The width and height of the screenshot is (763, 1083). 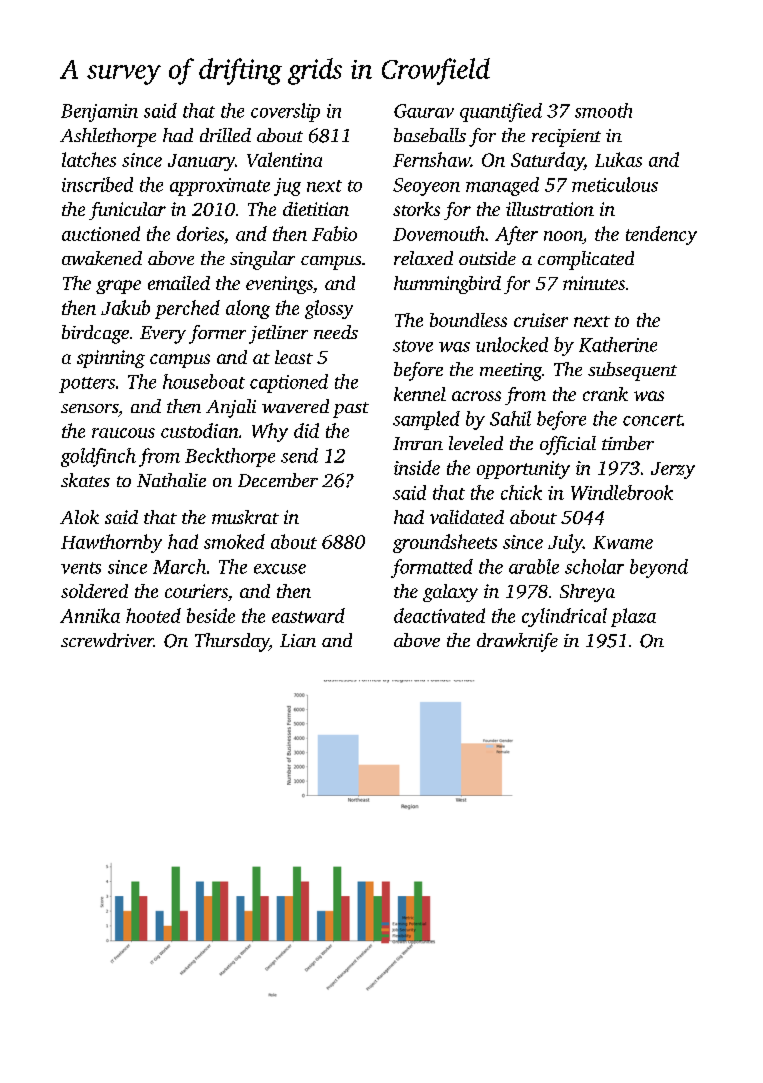 I want to click on hummingbird, so click(x=447, y=285).
